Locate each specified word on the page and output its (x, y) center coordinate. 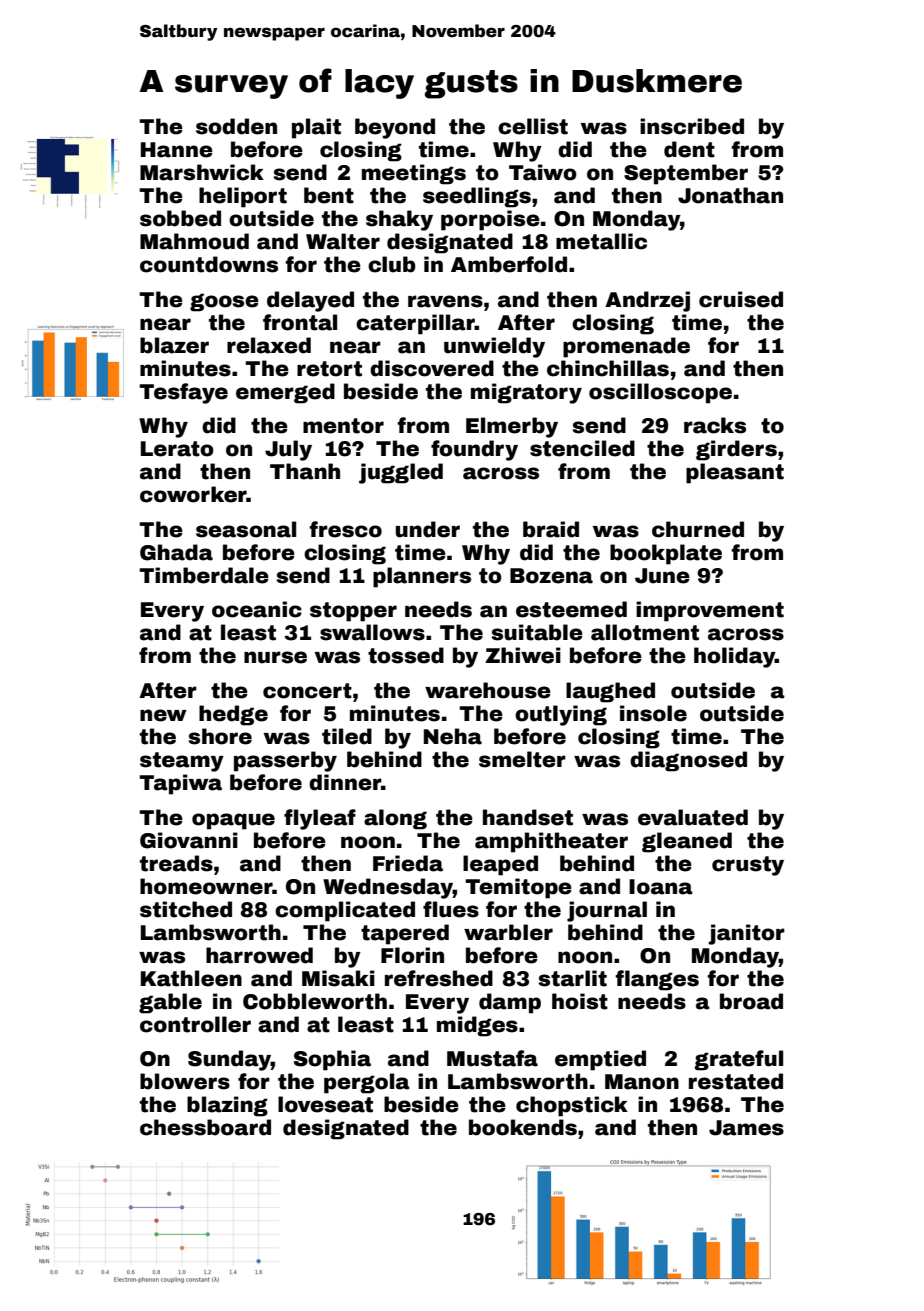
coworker (193, 494)
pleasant (735, 473)
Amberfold (509, 264)
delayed (310, 301)
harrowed (259, 955)
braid (551, 529)
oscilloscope (660, 393)
